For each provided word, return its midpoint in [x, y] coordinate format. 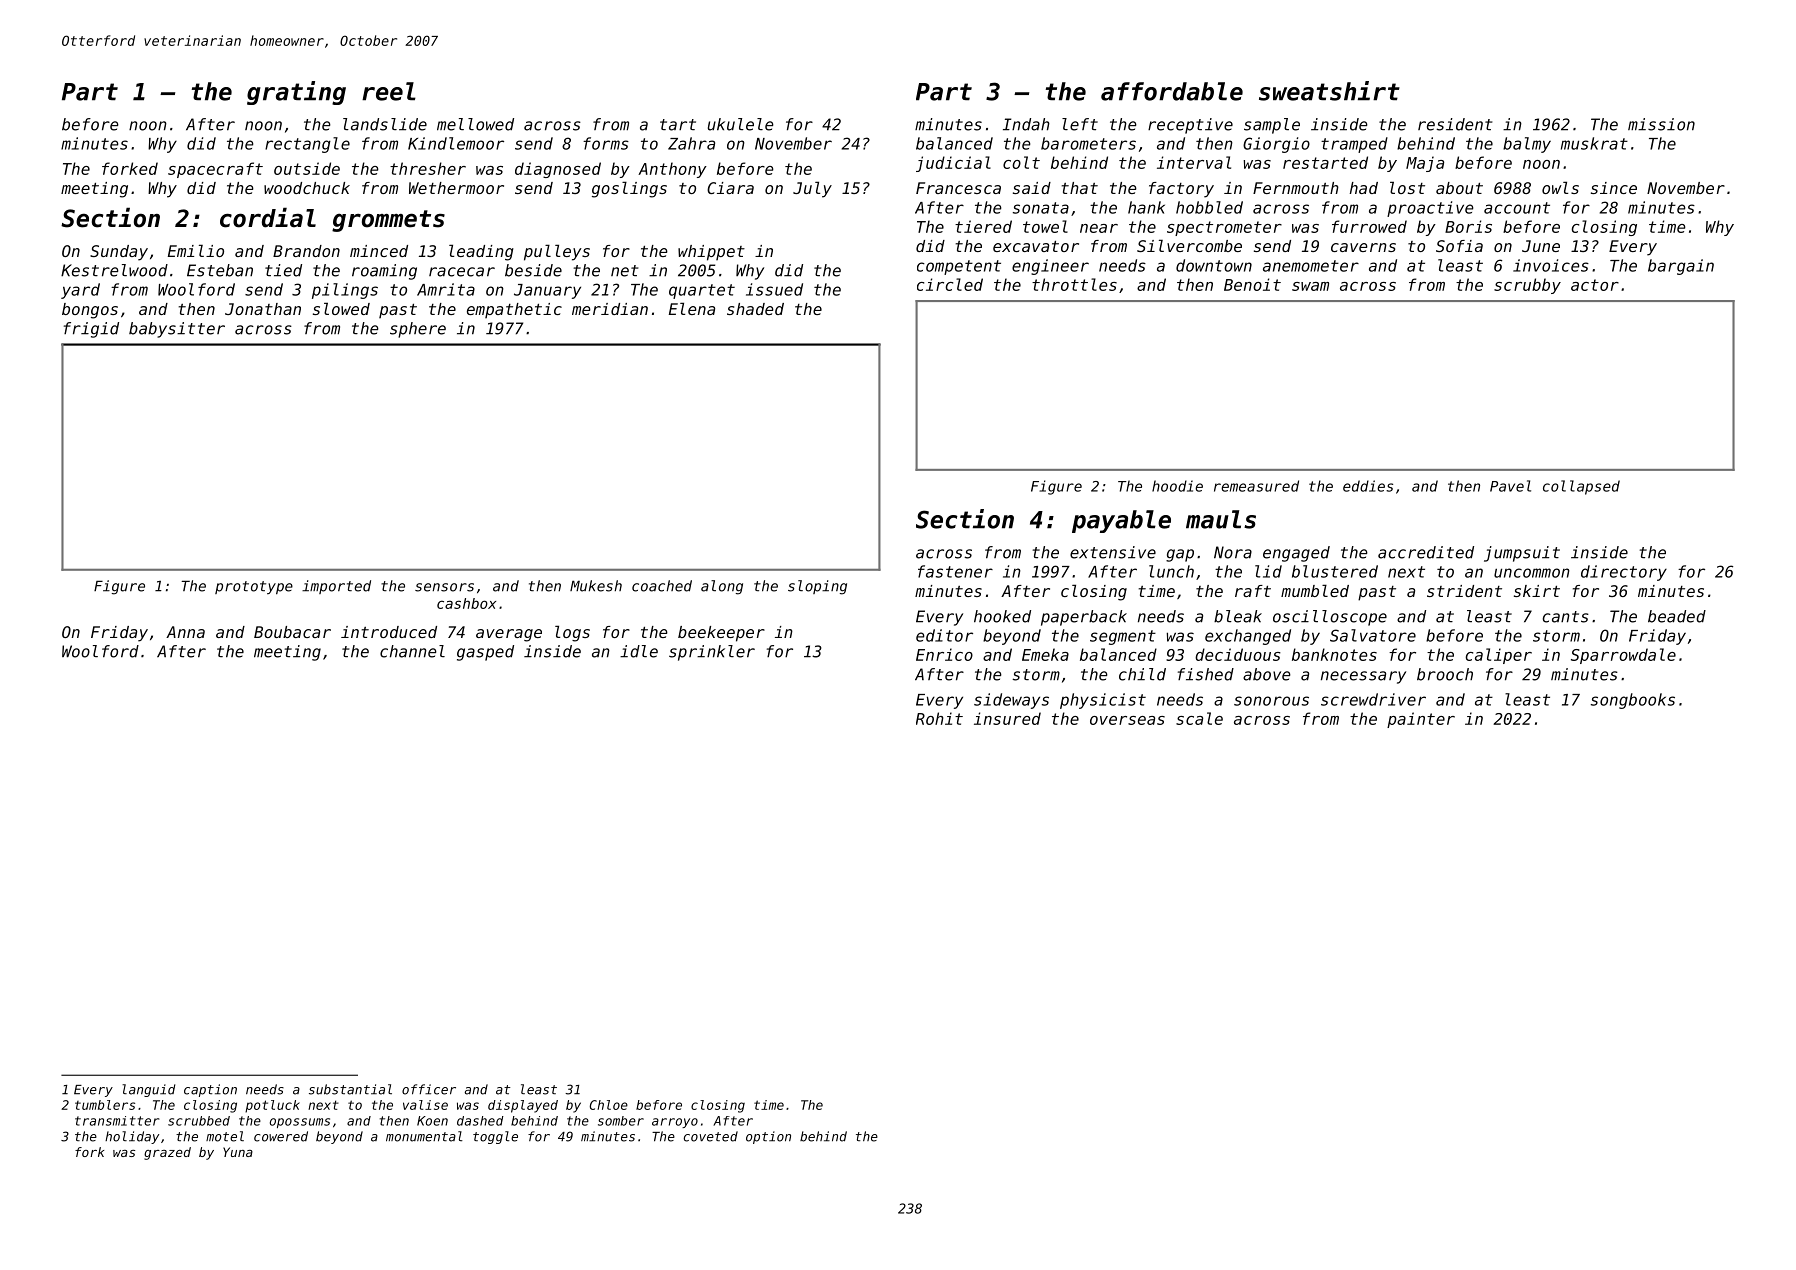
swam [1310, 286]
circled [950, 284]
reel [389, 91]
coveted [711, 1136]
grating [296, 93]
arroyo [675, 1123]
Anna [185, 632]
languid [148, 1090]
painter [1421, 720]
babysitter [177, 330]
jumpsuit [1522, 554]
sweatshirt [1329, 91]
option [768, 1137]
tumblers [105, 1105]
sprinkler [712, 653]
